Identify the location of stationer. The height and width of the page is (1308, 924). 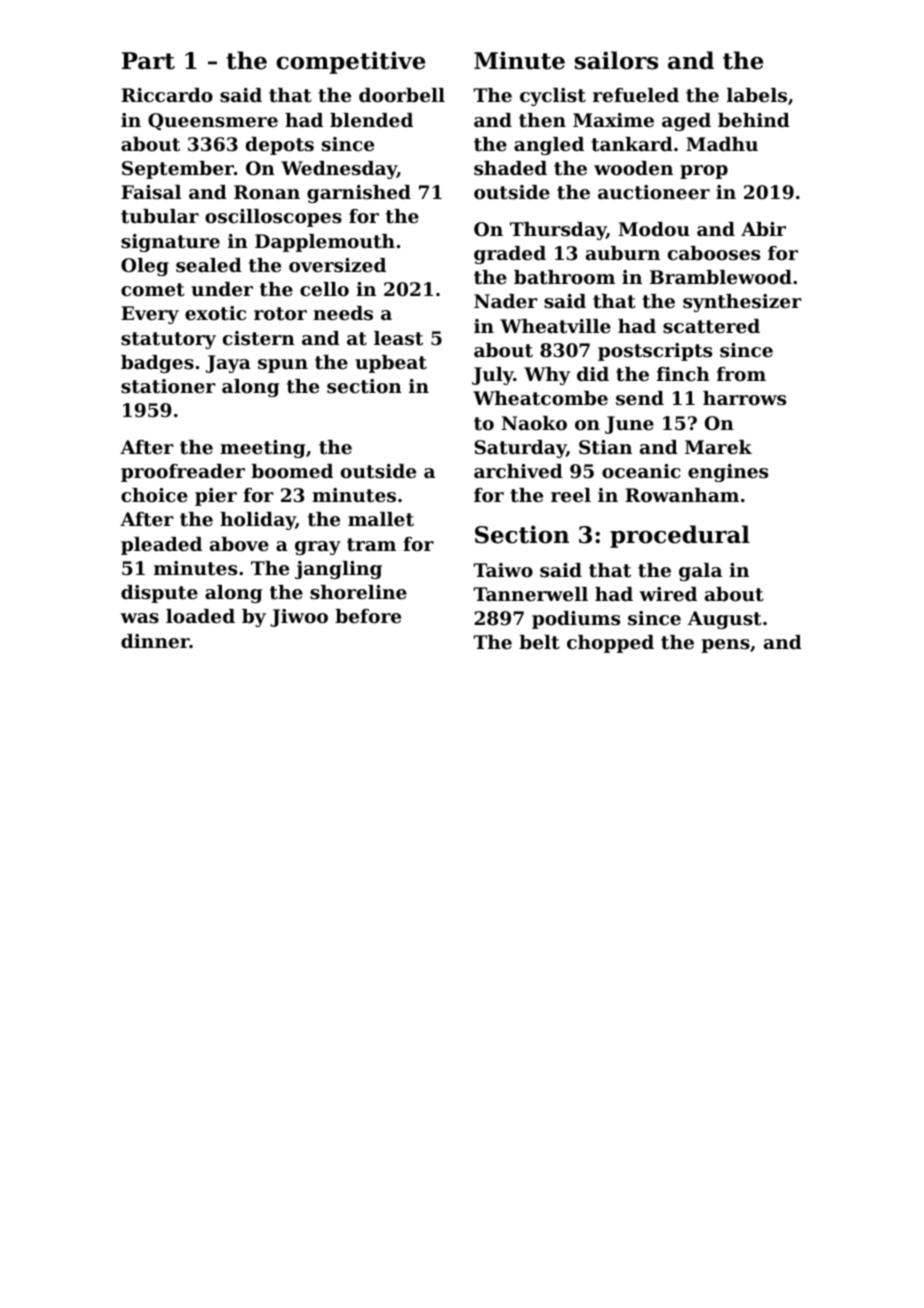
(168, 386).
